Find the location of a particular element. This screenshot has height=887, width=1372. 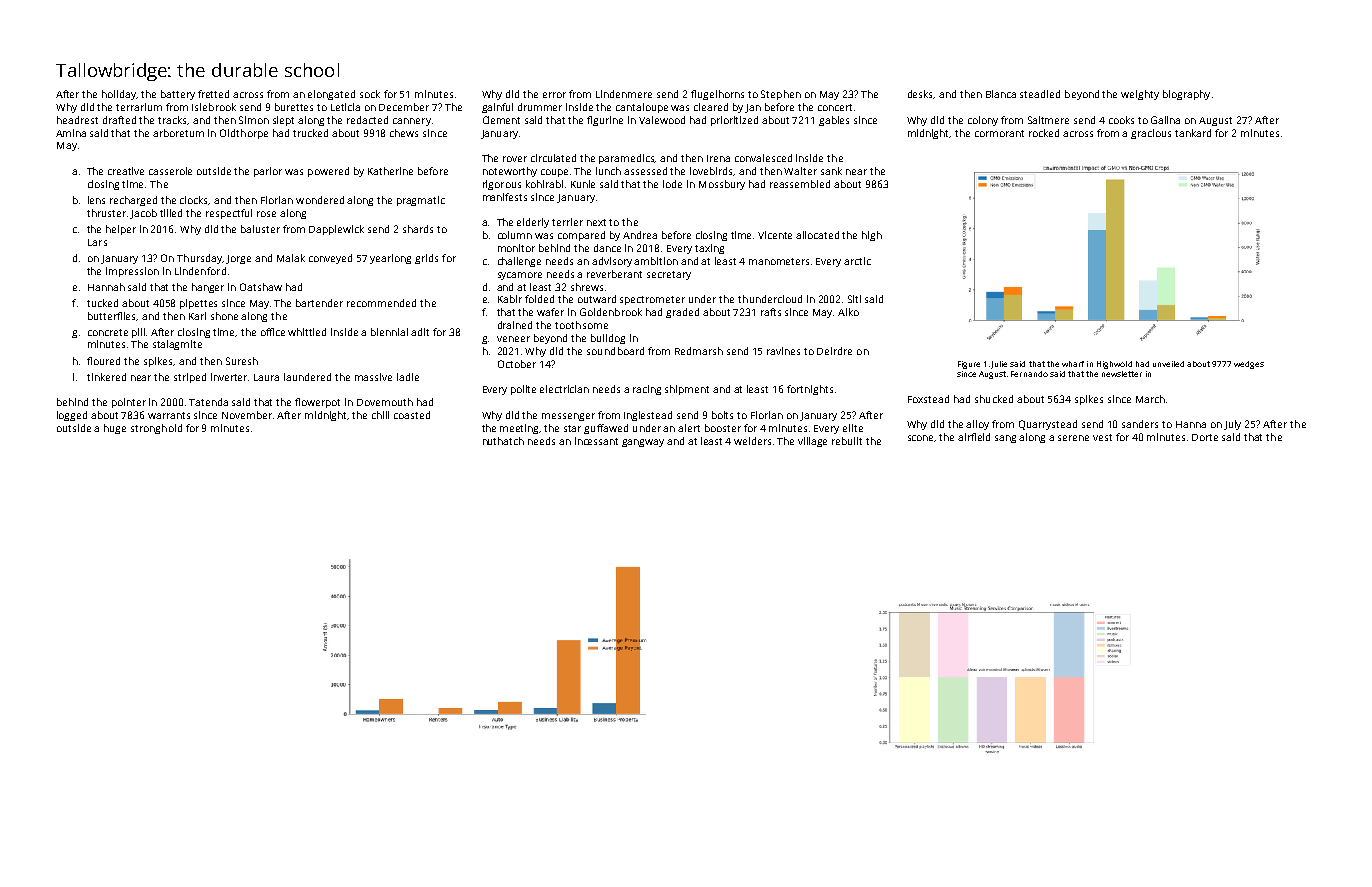

Valewood is located at coordinates (662, 120).
